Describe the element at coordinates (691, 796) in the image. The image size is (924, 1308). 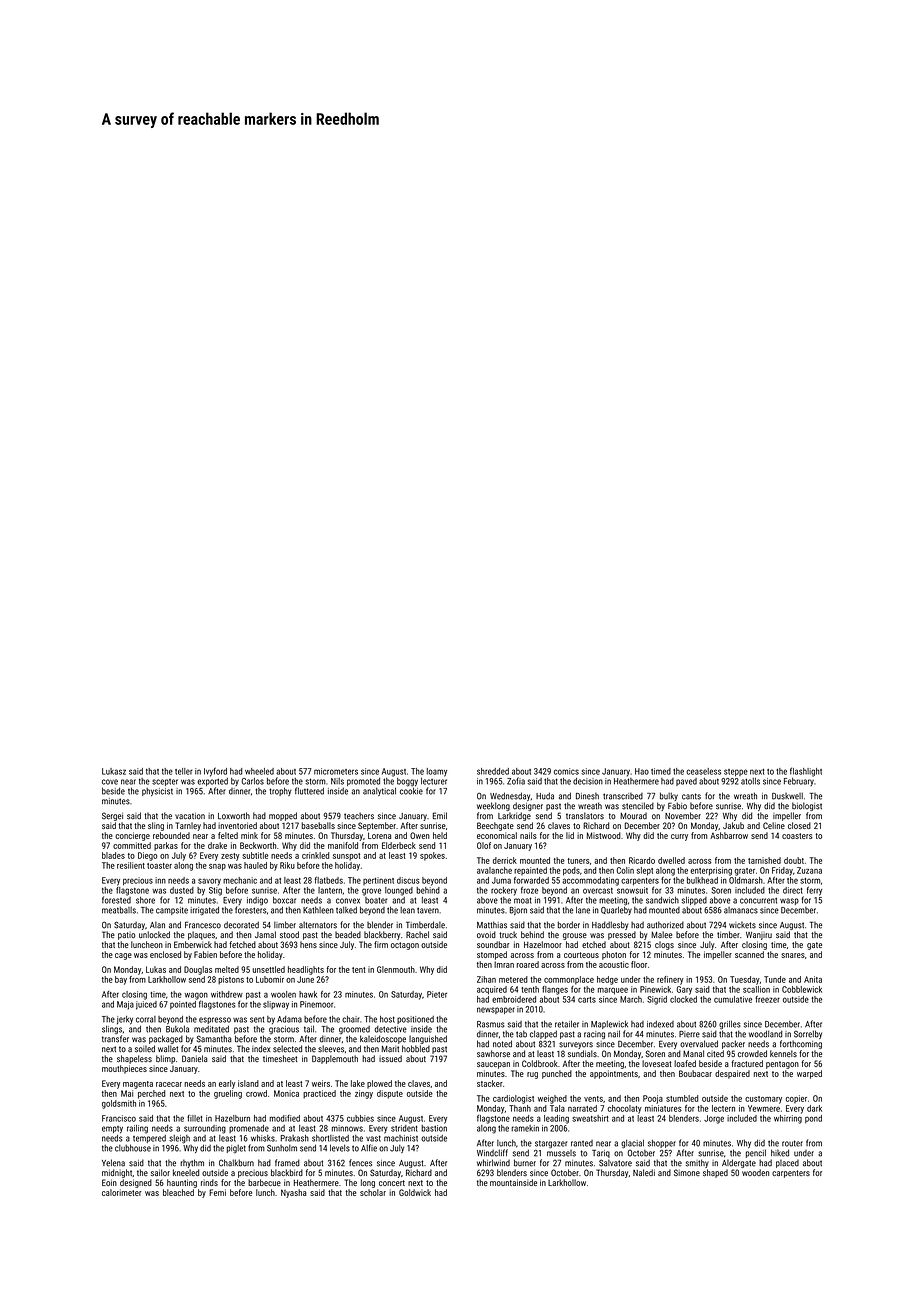
I see `cants` at that location.
